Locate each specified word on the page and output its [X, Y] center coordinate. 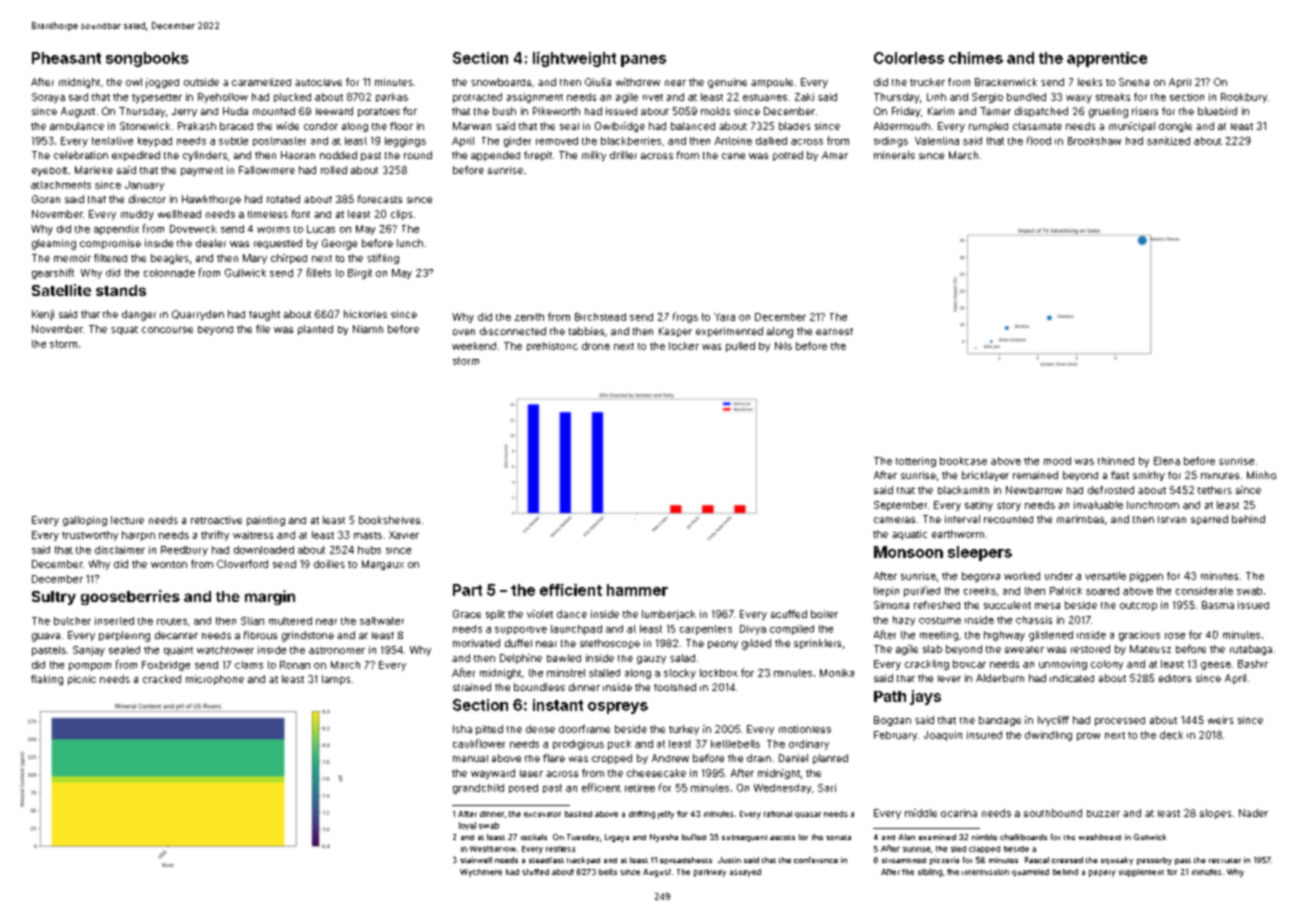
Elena [1167, 461]
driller [623, 155]
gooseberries [130, 597]
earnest [834, 331]
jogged [162, 83]
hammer [637, 590]
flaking [47, 680]
